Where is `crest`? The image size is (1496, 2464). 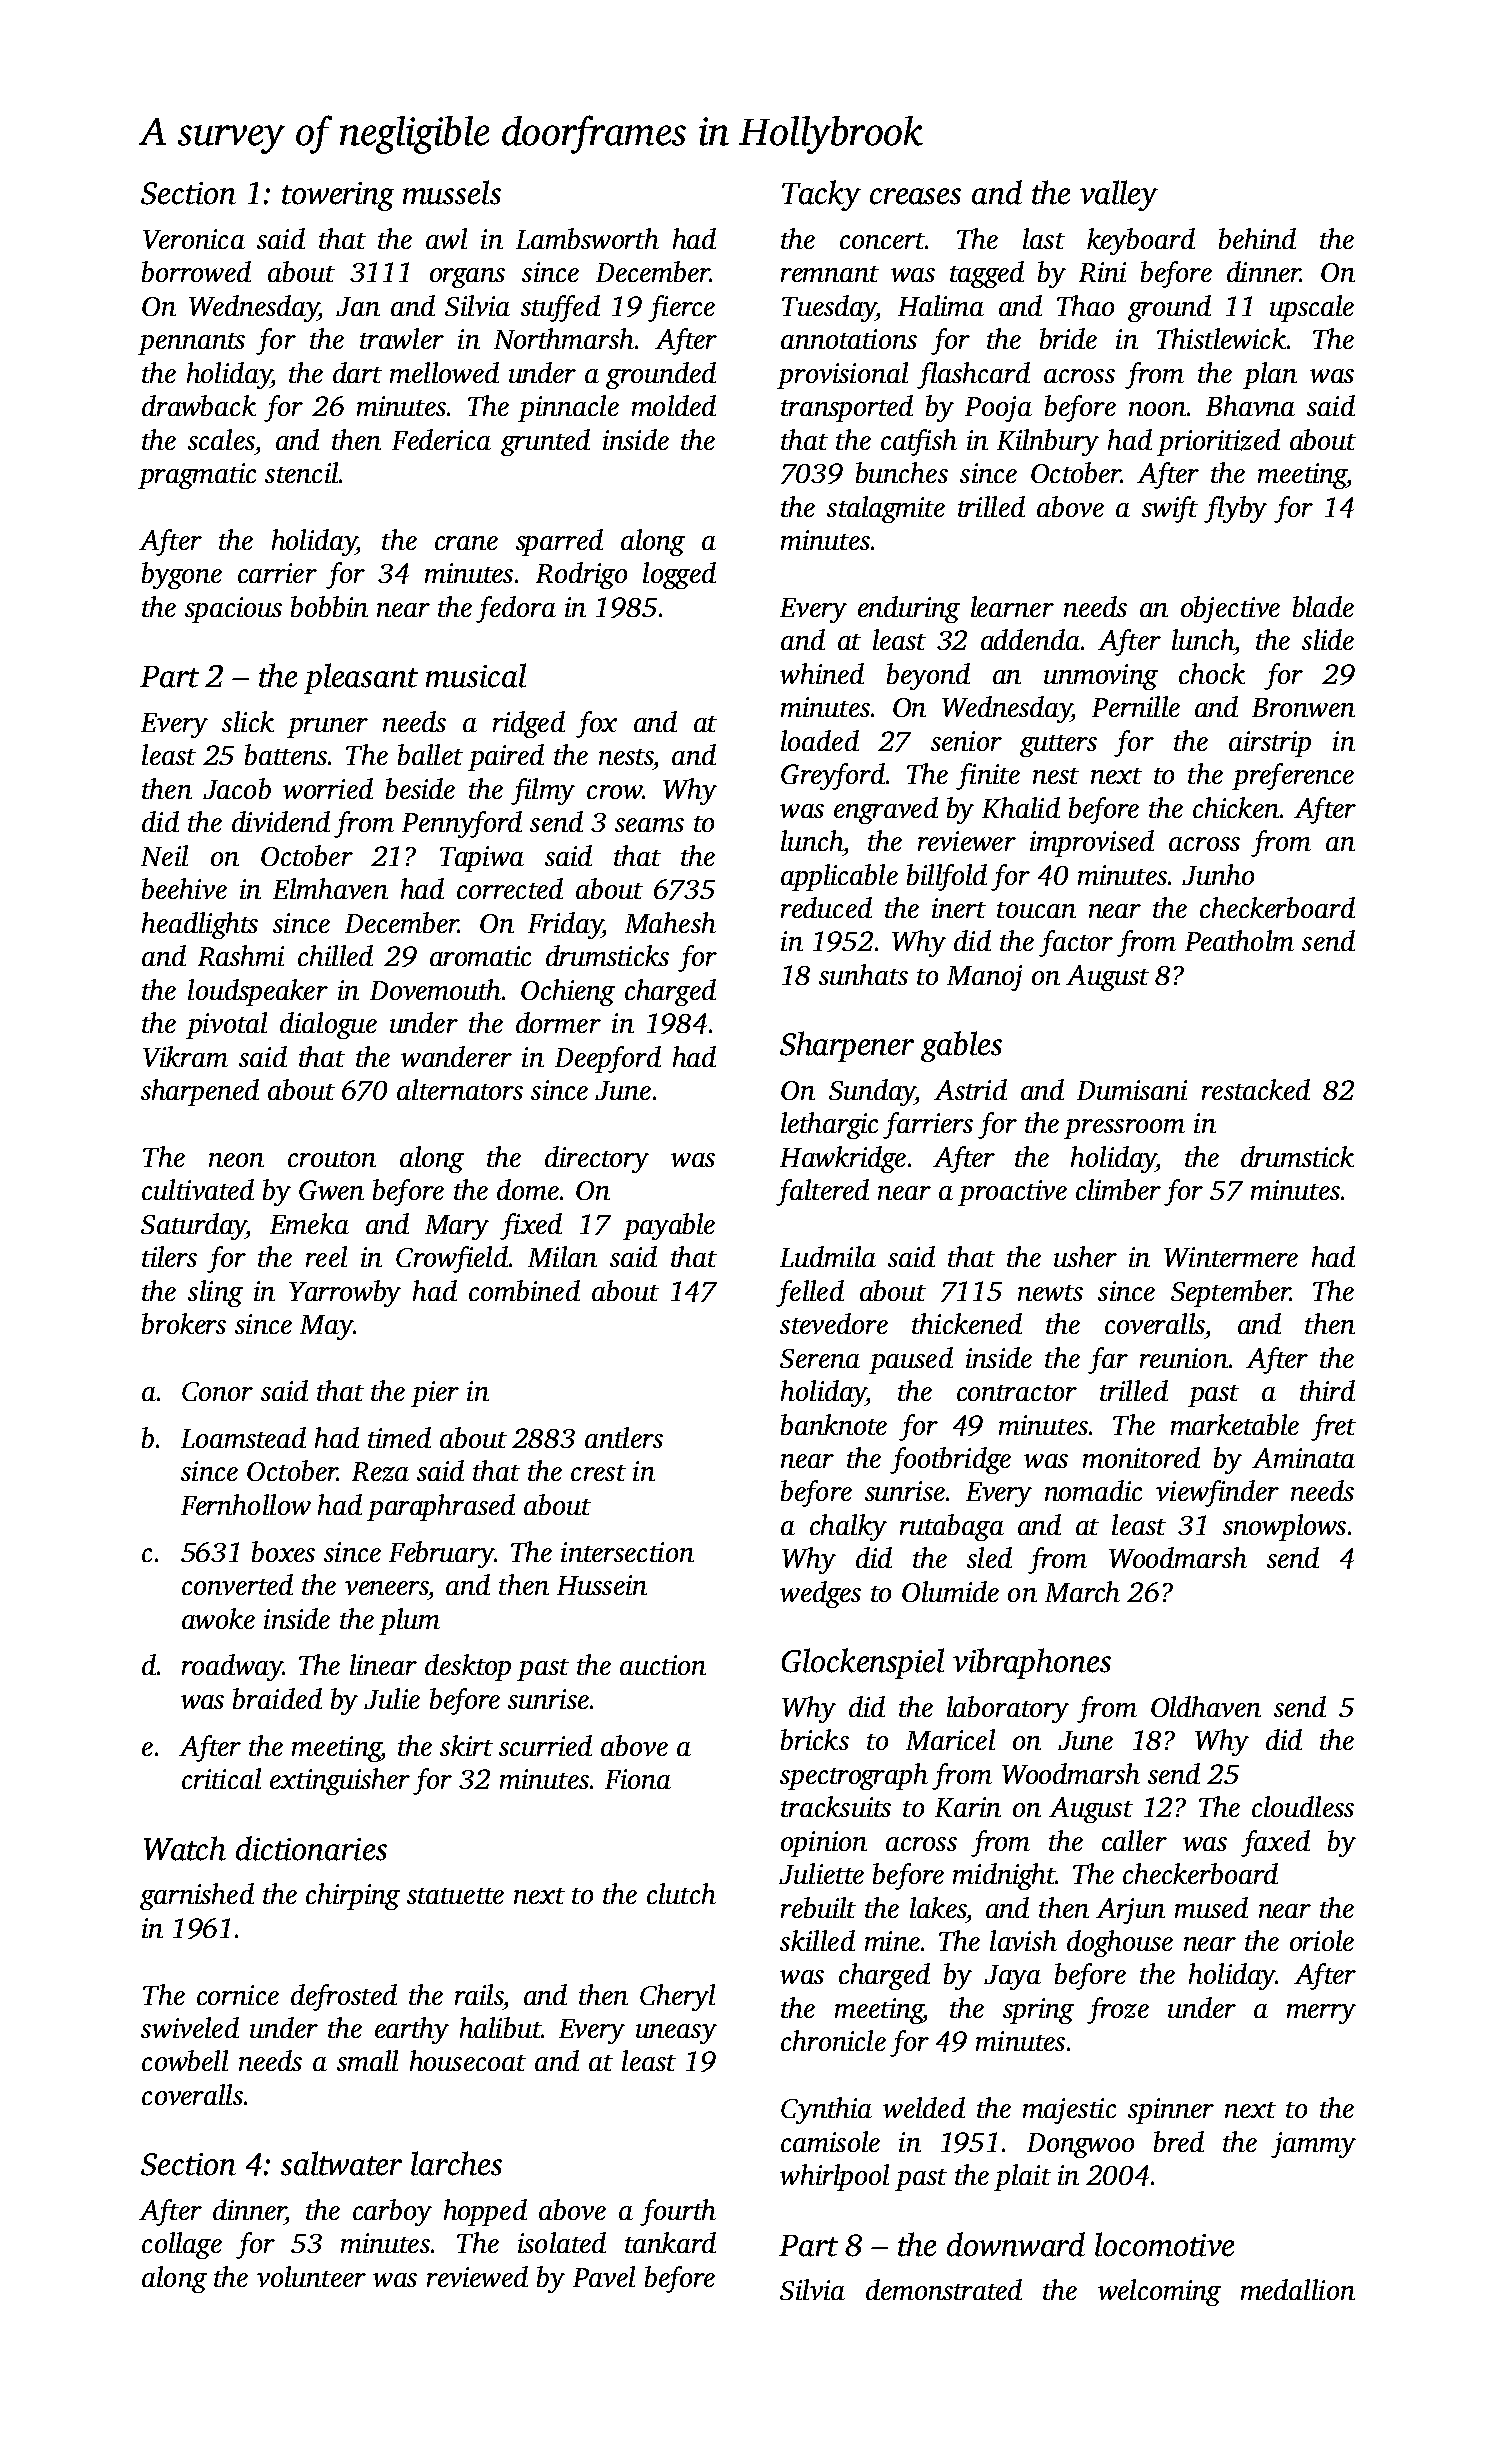
crest is located at coordinates (598, 1473).
